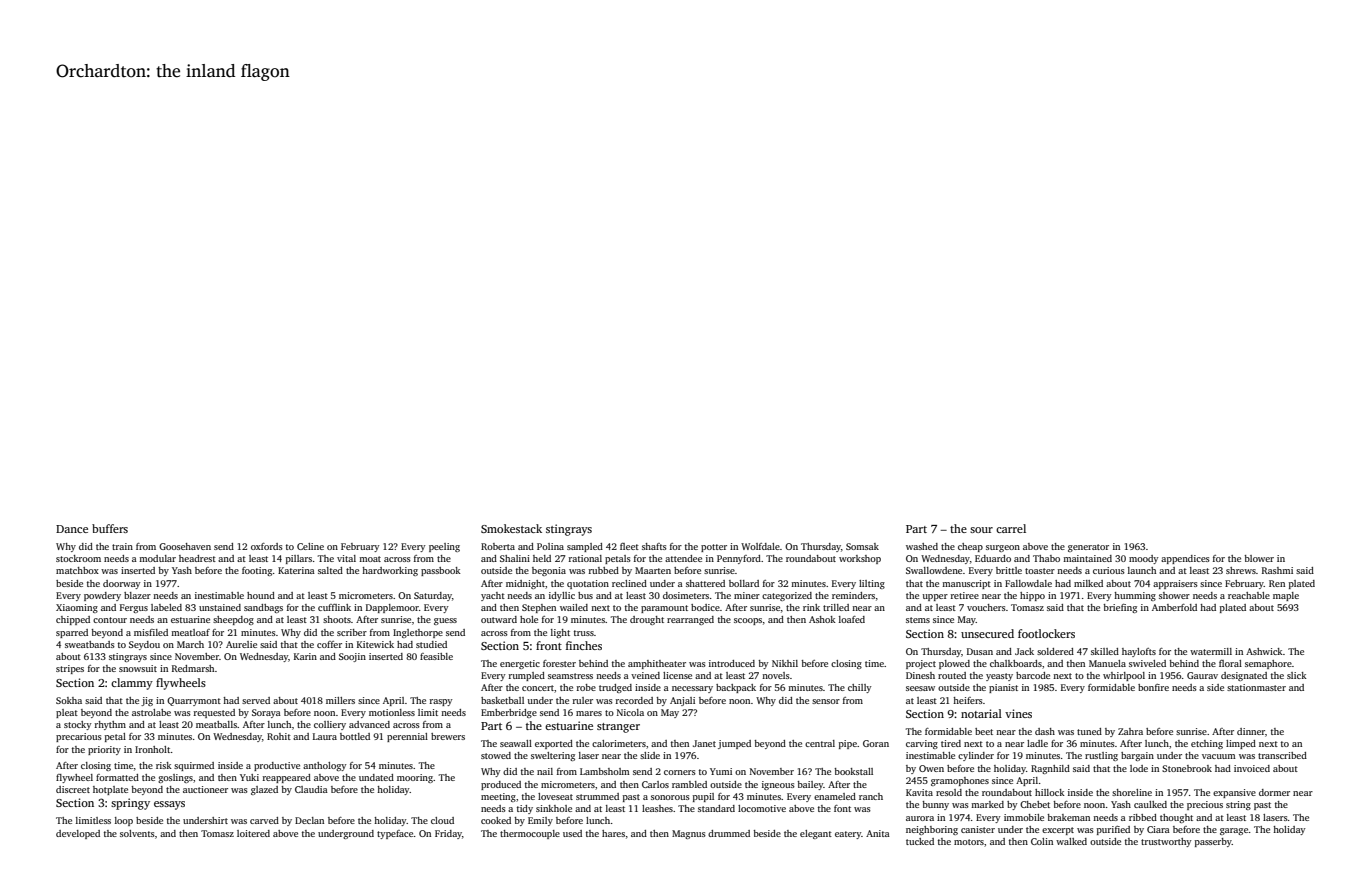  Describe the element at coordinates (253, 833) in the screenshot. I see `loitered` at that location.
